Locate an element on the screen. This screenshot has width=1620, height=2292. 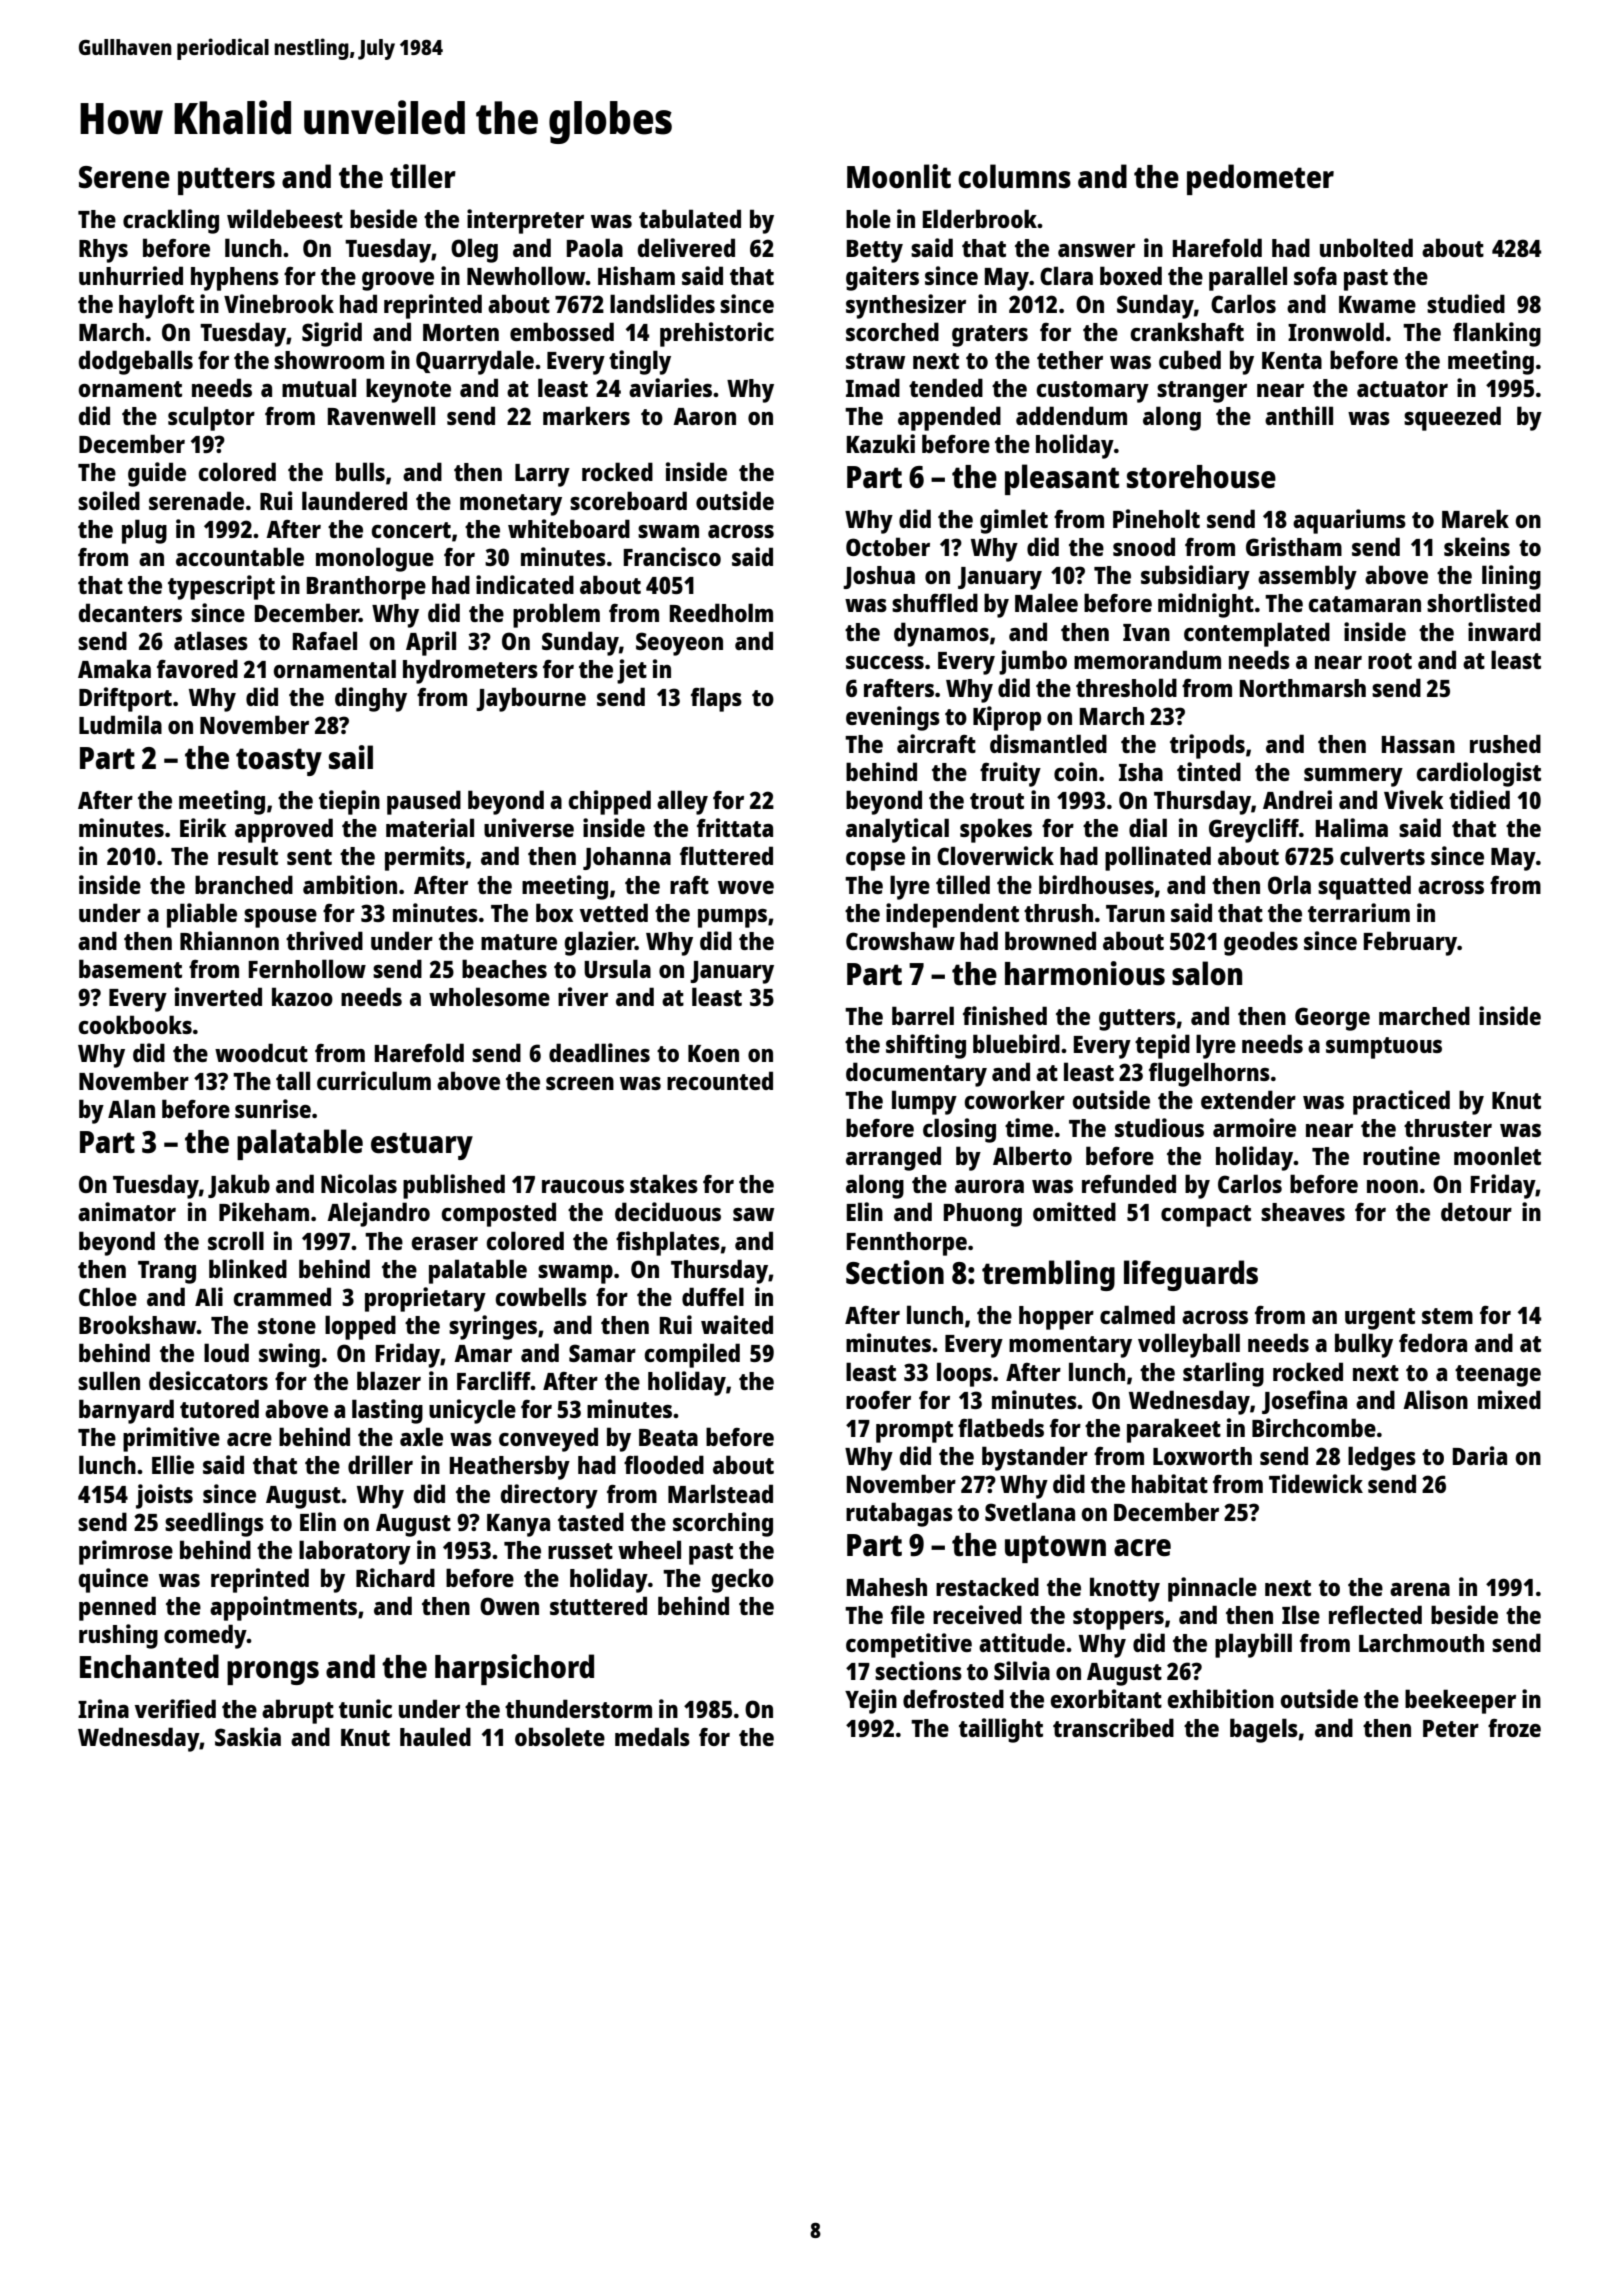
beaches is located at coordinates (504, 968).
